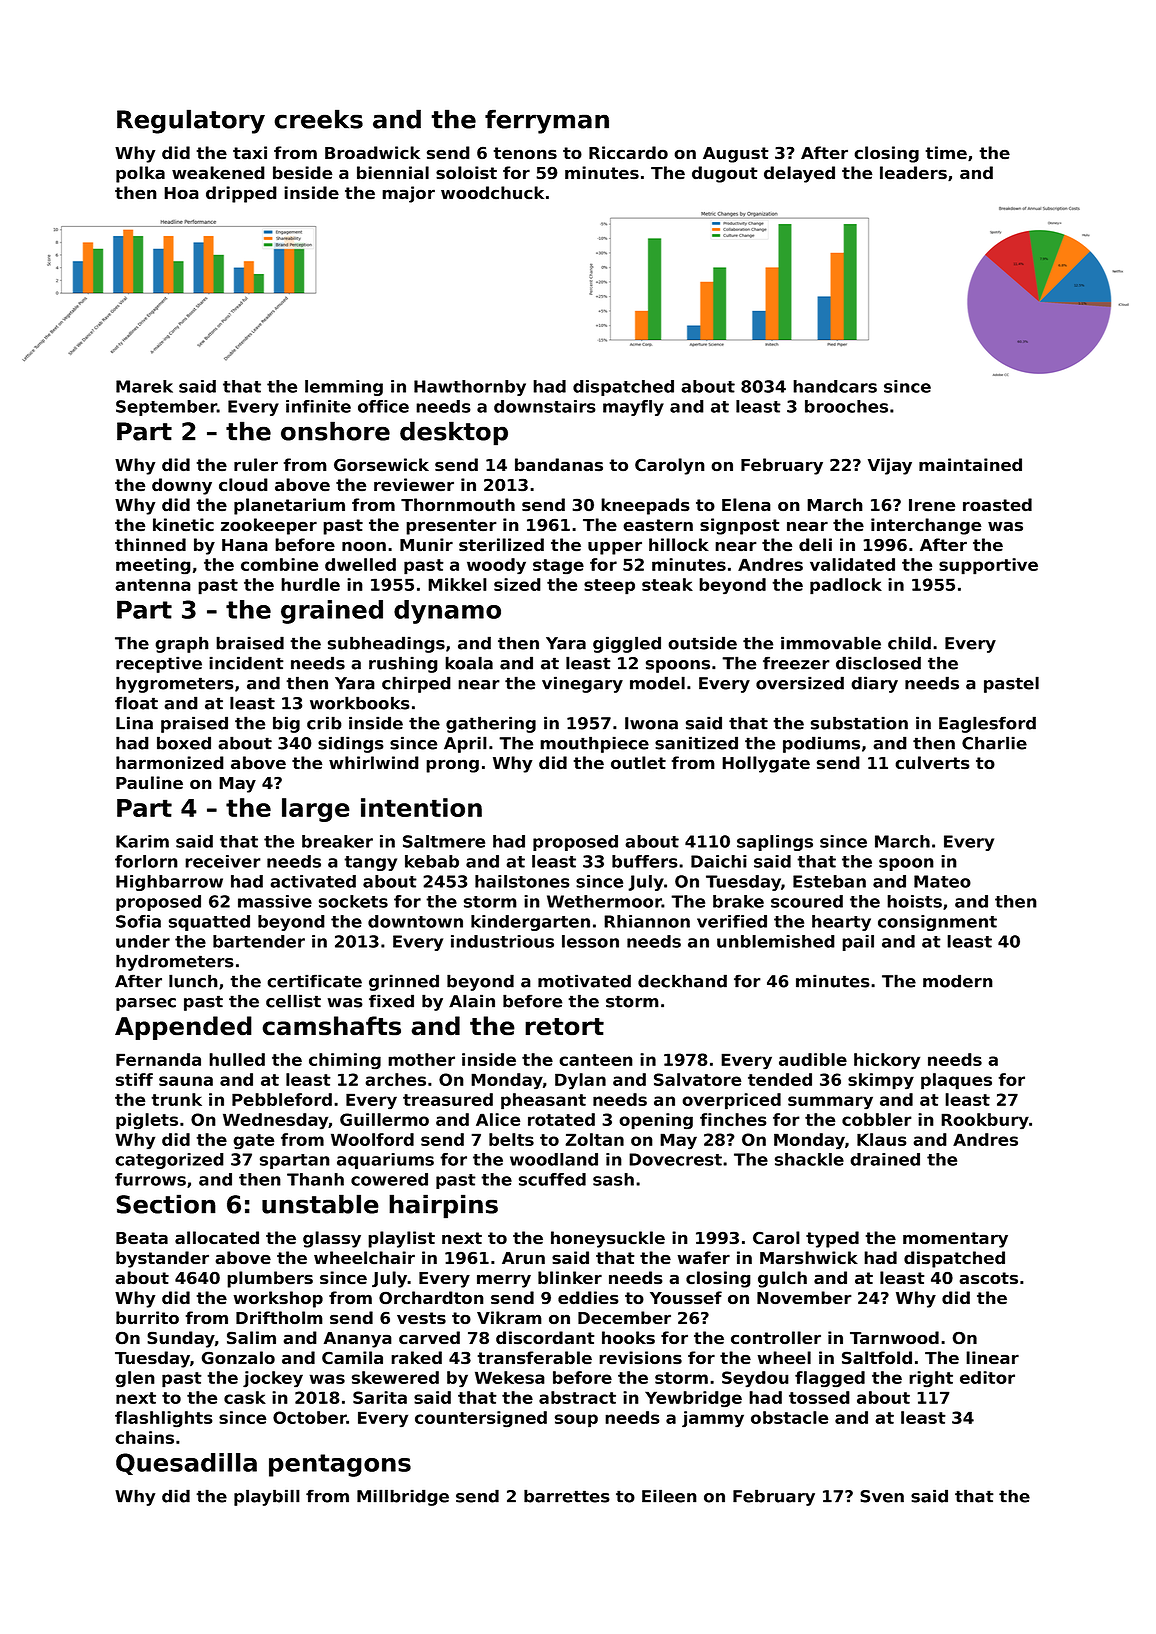 Image resolution: width=1156 pixels, height=1634 pixels. What do you see at coordinates (279, 564) in the screenshot?
I see `combine` at bounding box center [279, 564].
